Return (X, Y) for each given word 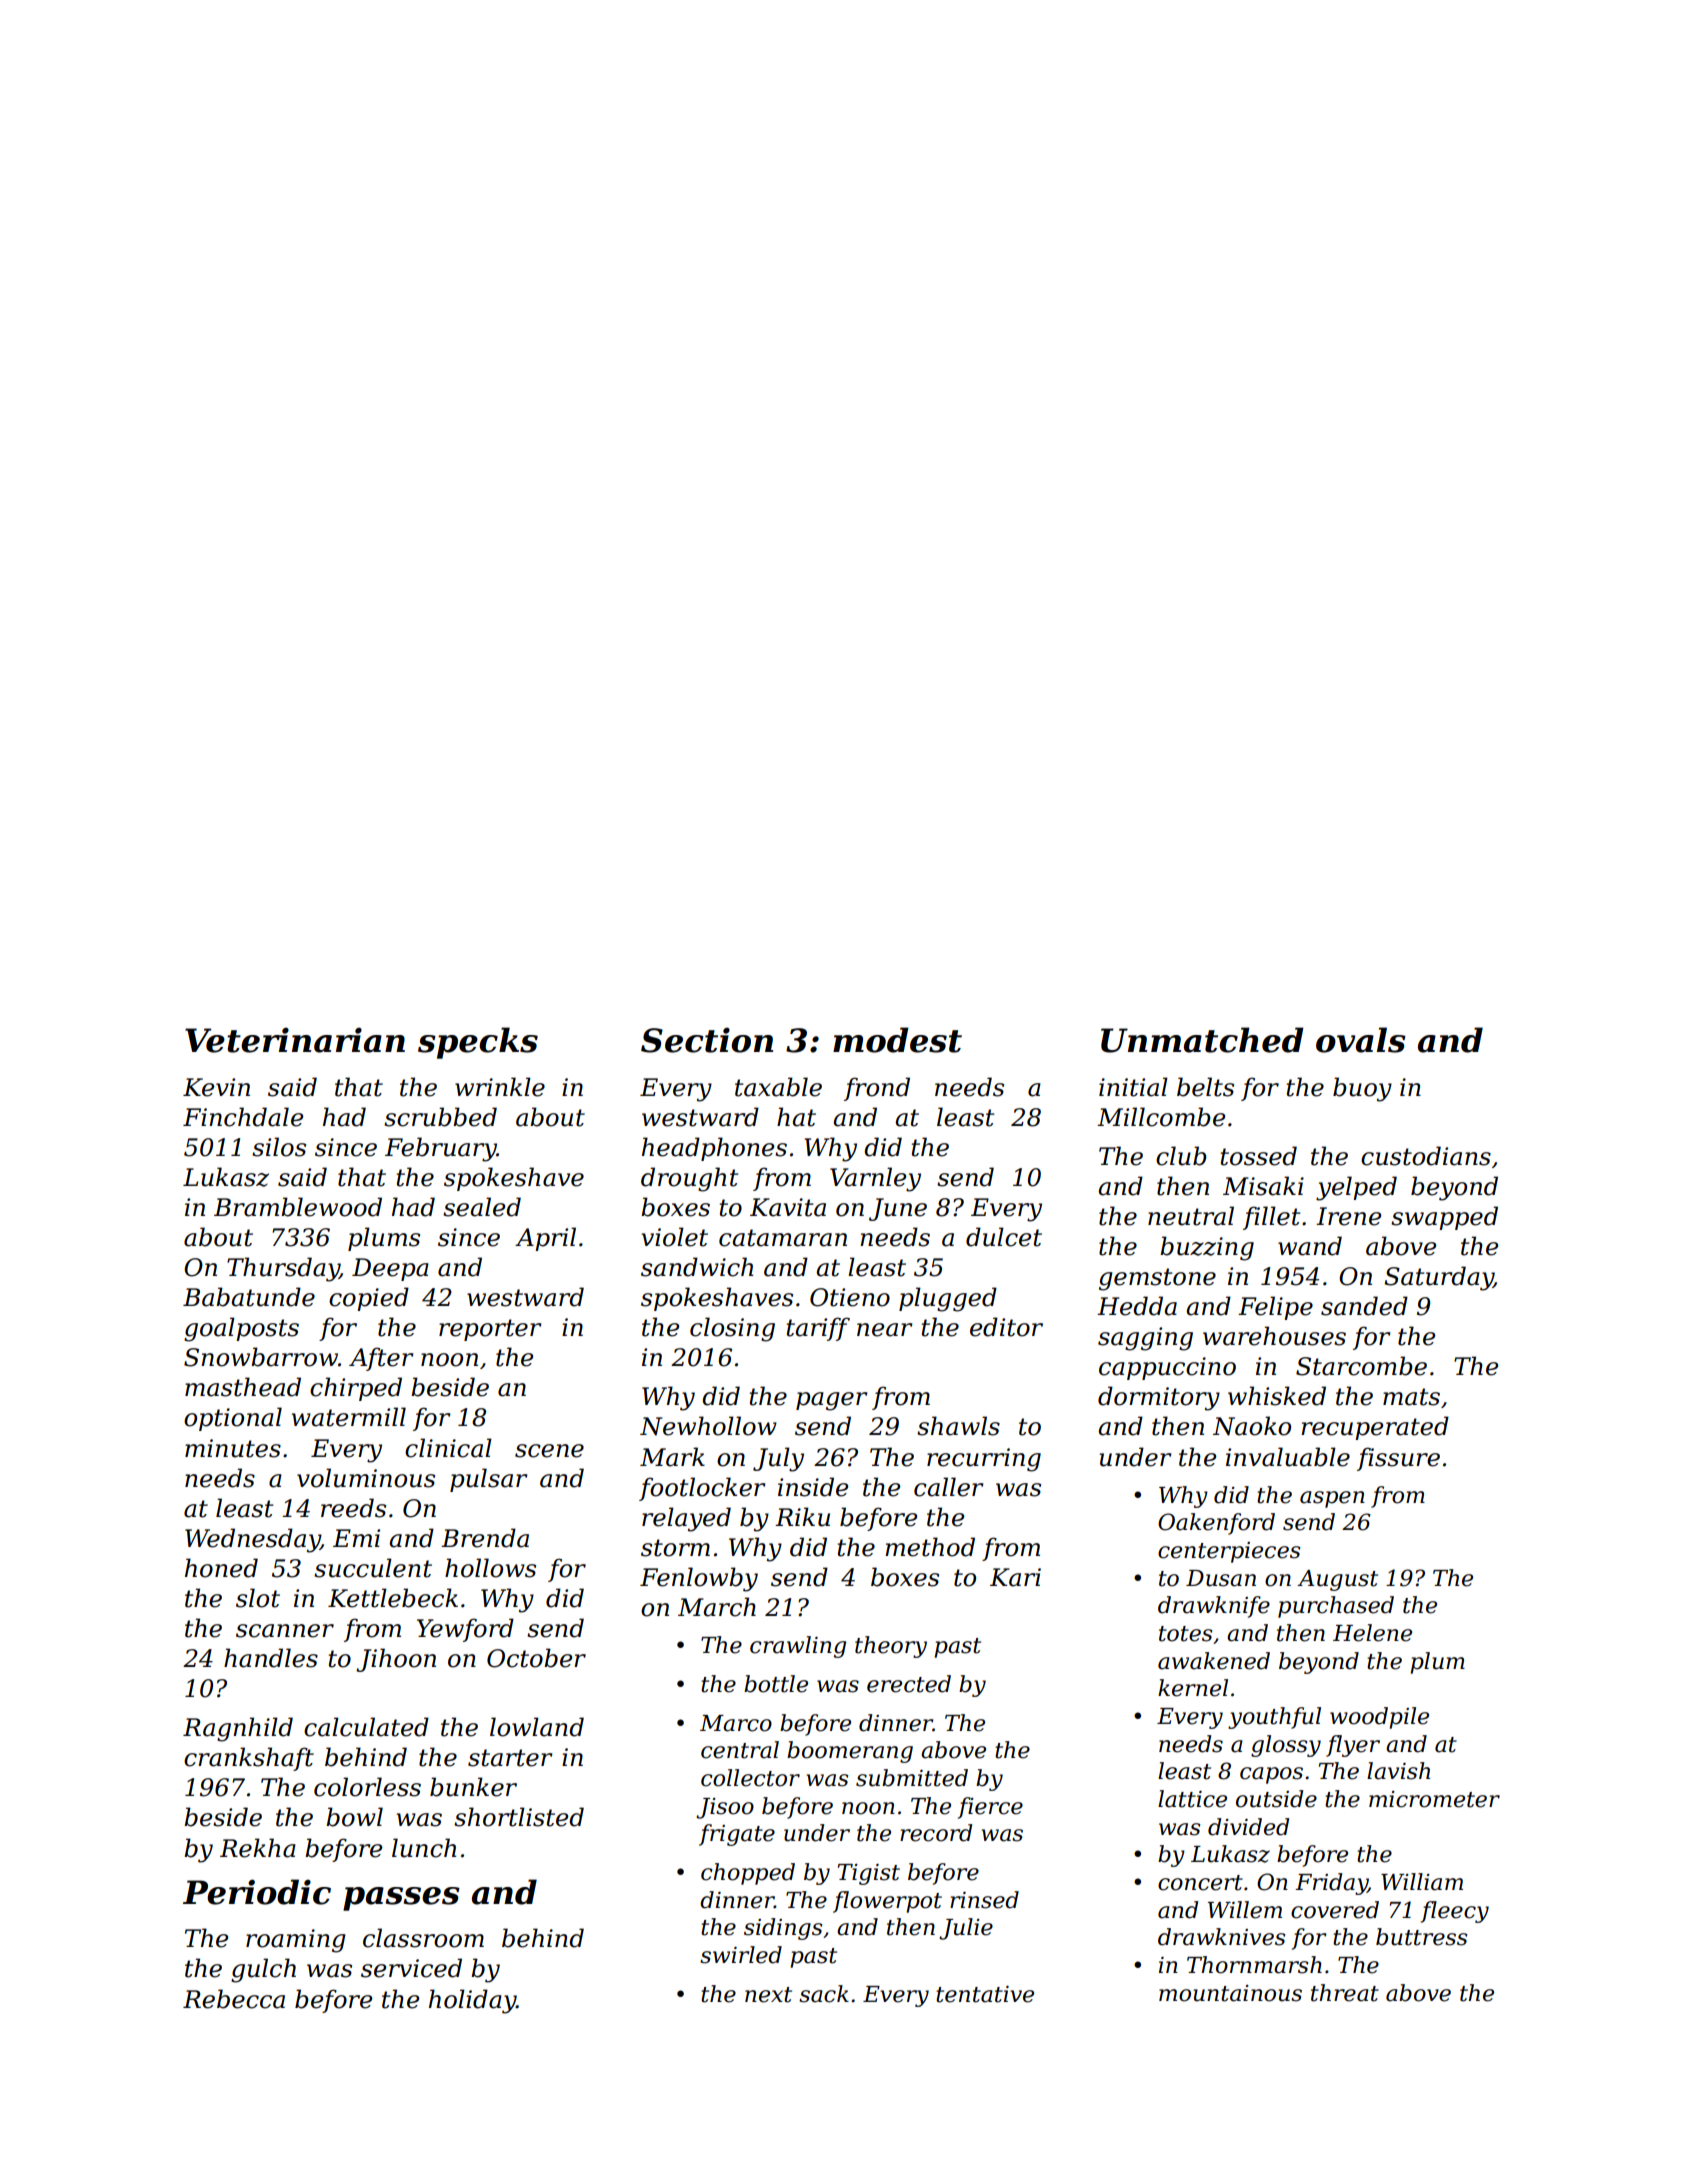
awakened (1214, 1661)
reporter (490, 1330)
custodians (1426, 1156)
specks (478, 1043)
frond (877, 1089)
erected (909, 1684)
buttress (1422, 1937)
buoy (1362, 1089)
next (768, 1995)
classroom (423, 1938)
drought (689, 1179)
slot (258, 1598)
